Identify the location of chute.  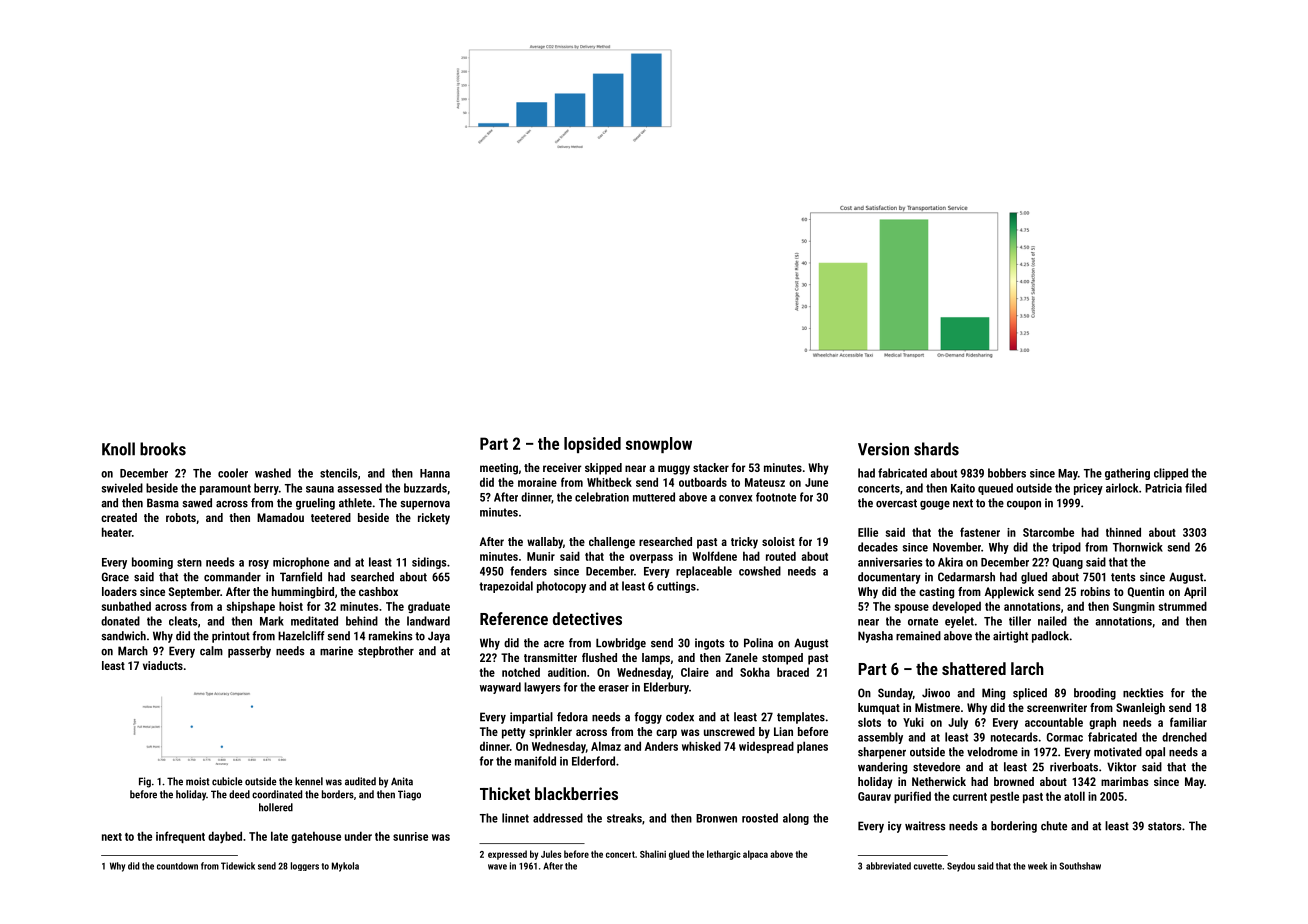
(1054, 826).
